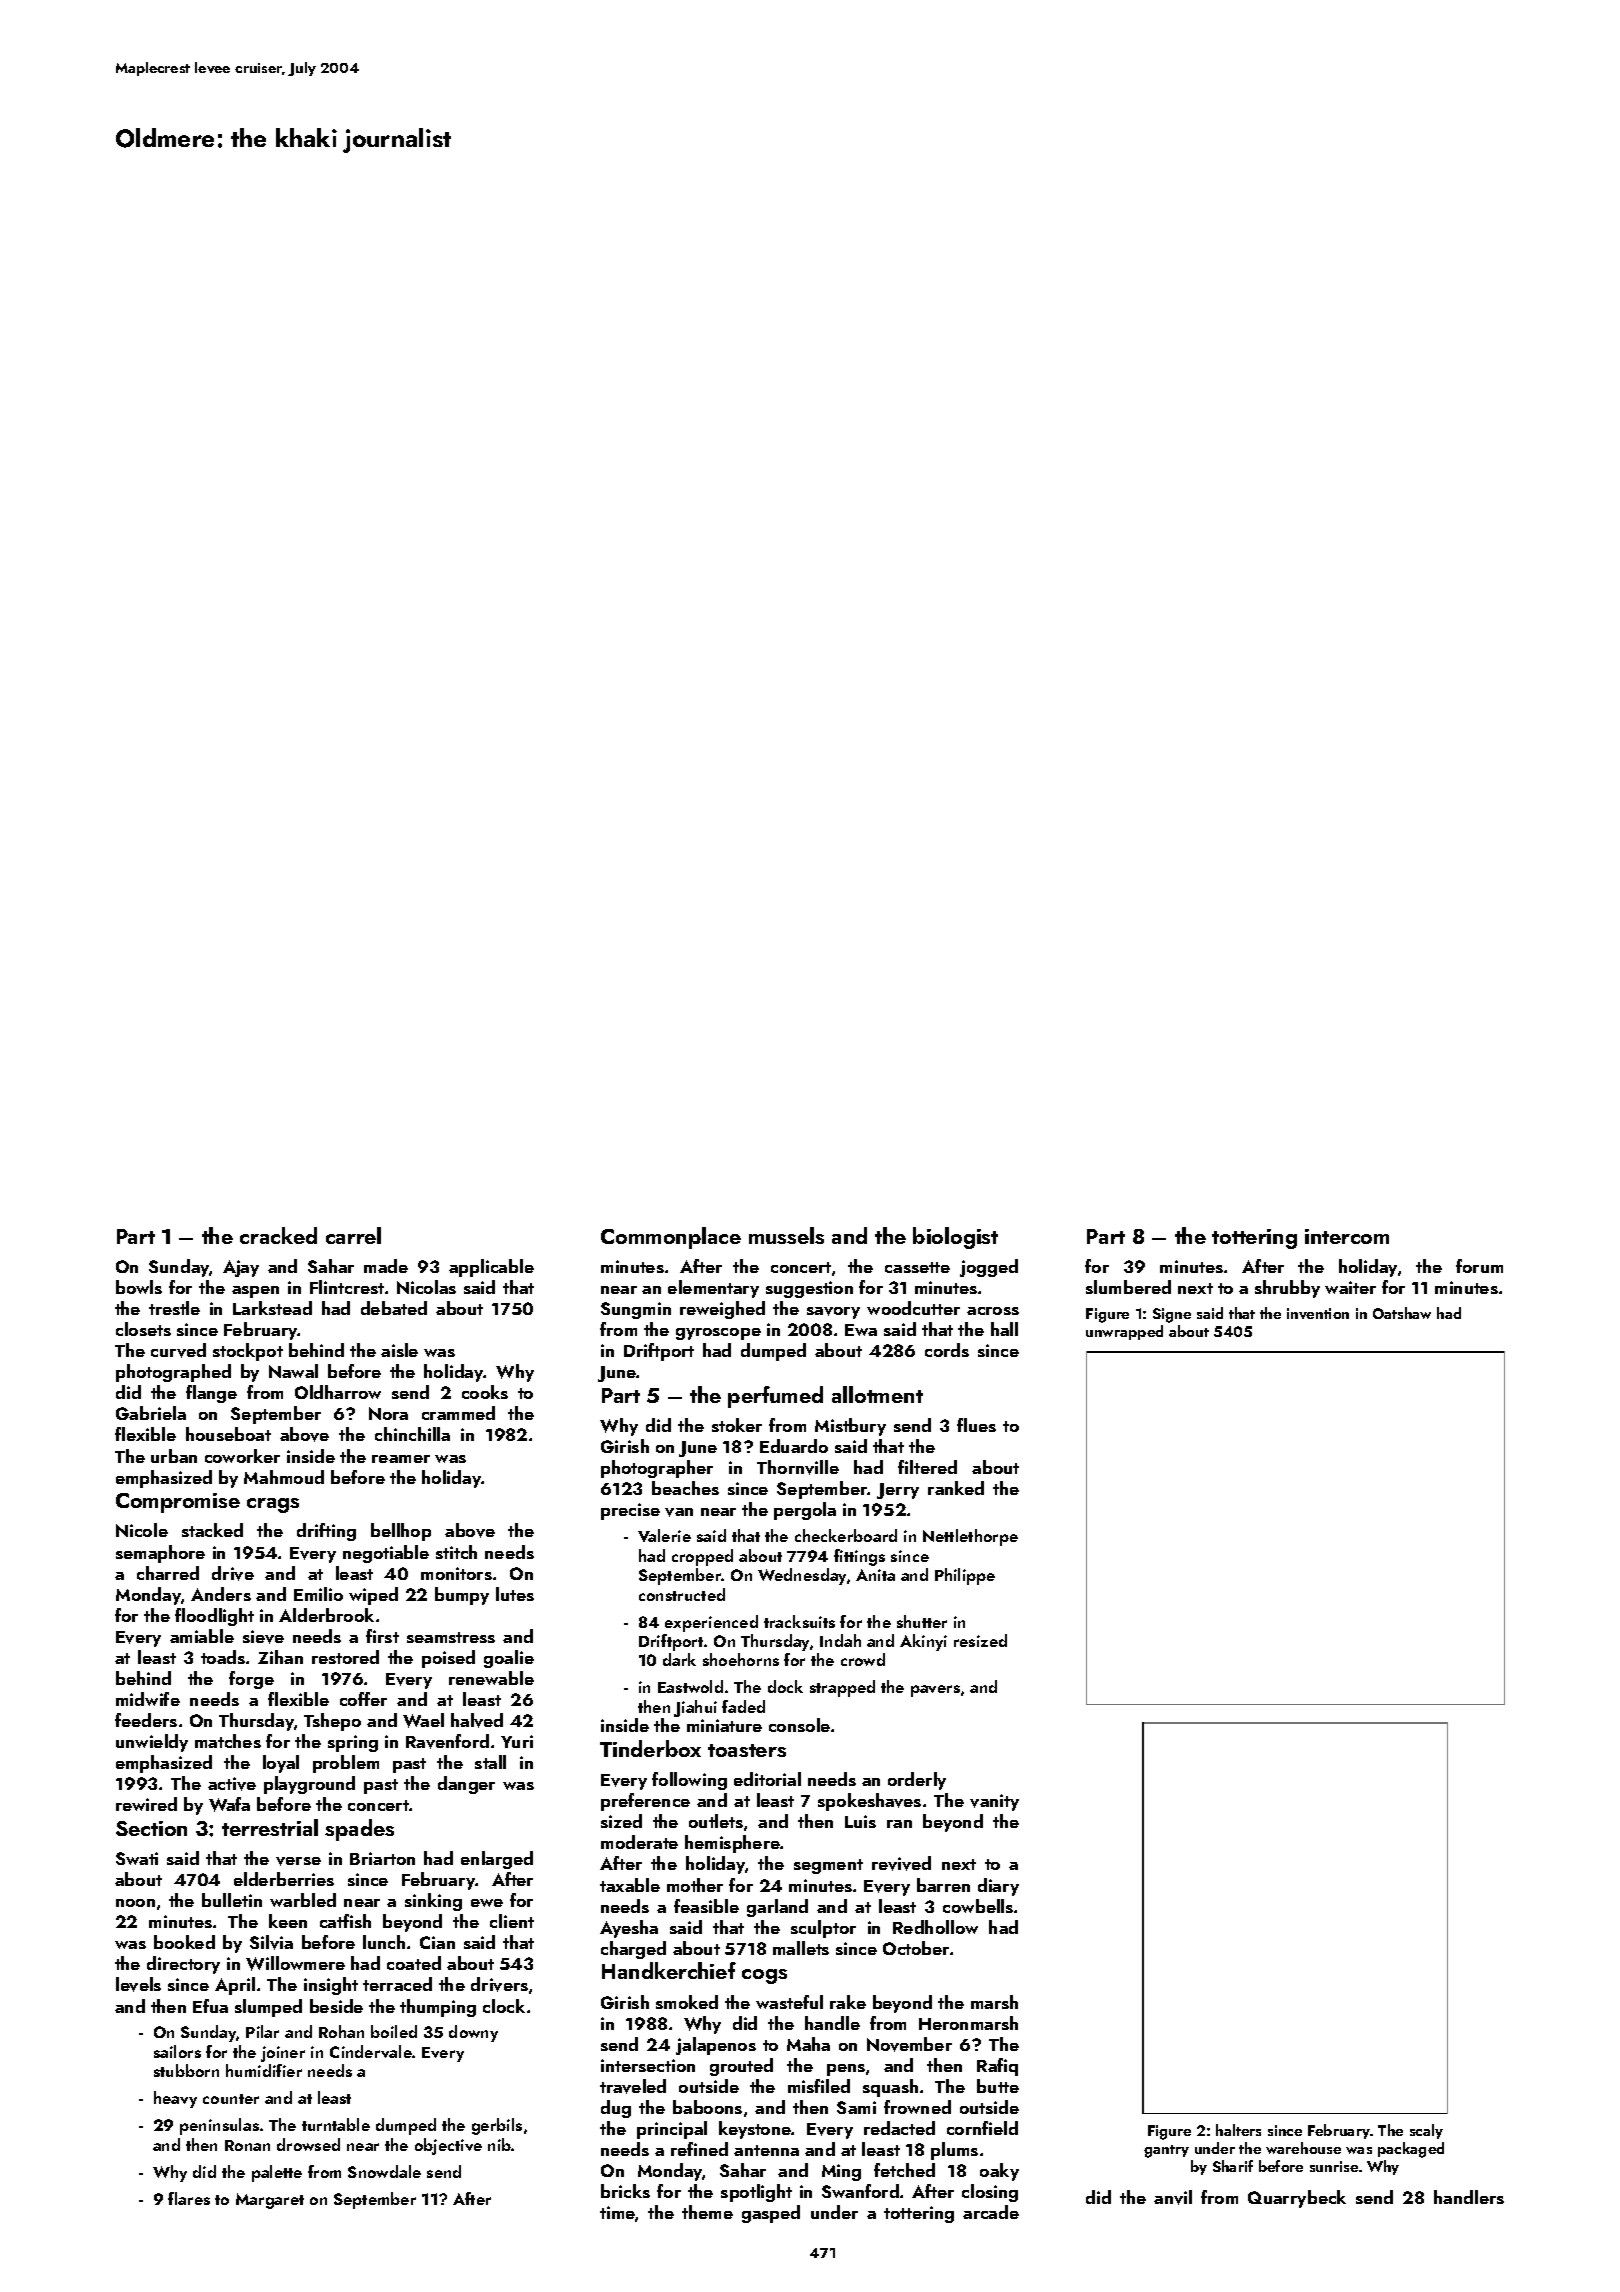  Describe the element at coordinates (1128, 1287) in the screenshot. I see `slumbered` at that location.
